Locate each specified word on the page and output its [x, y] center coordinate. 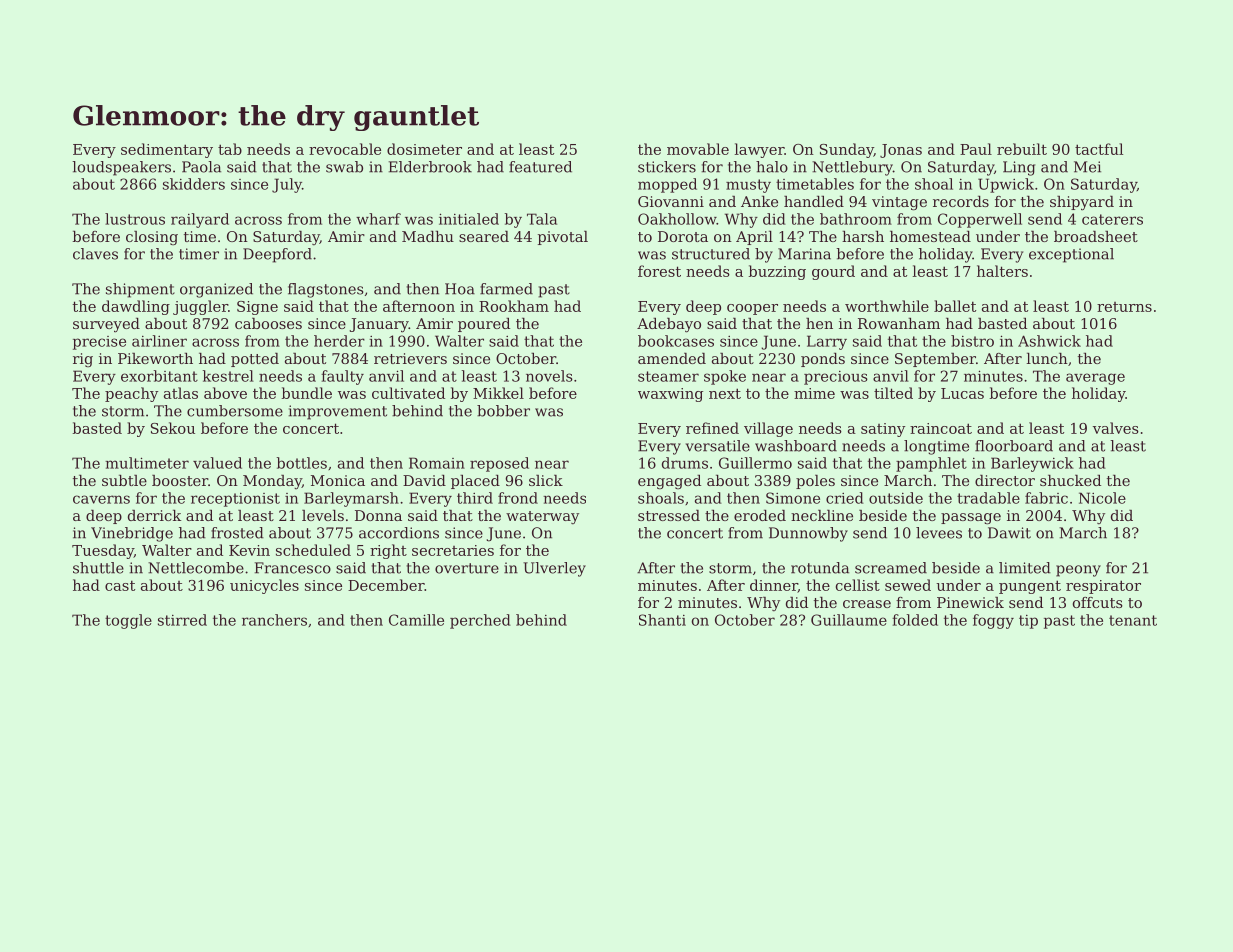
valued [217, 463]
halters [1002, 271]
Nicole [1102, 498]
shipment [140, 290]
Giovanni [671, 201]
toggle [128, 621]
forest [659, 271]
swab [344, 167]
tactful [1099, 149]
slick [546, 480]
